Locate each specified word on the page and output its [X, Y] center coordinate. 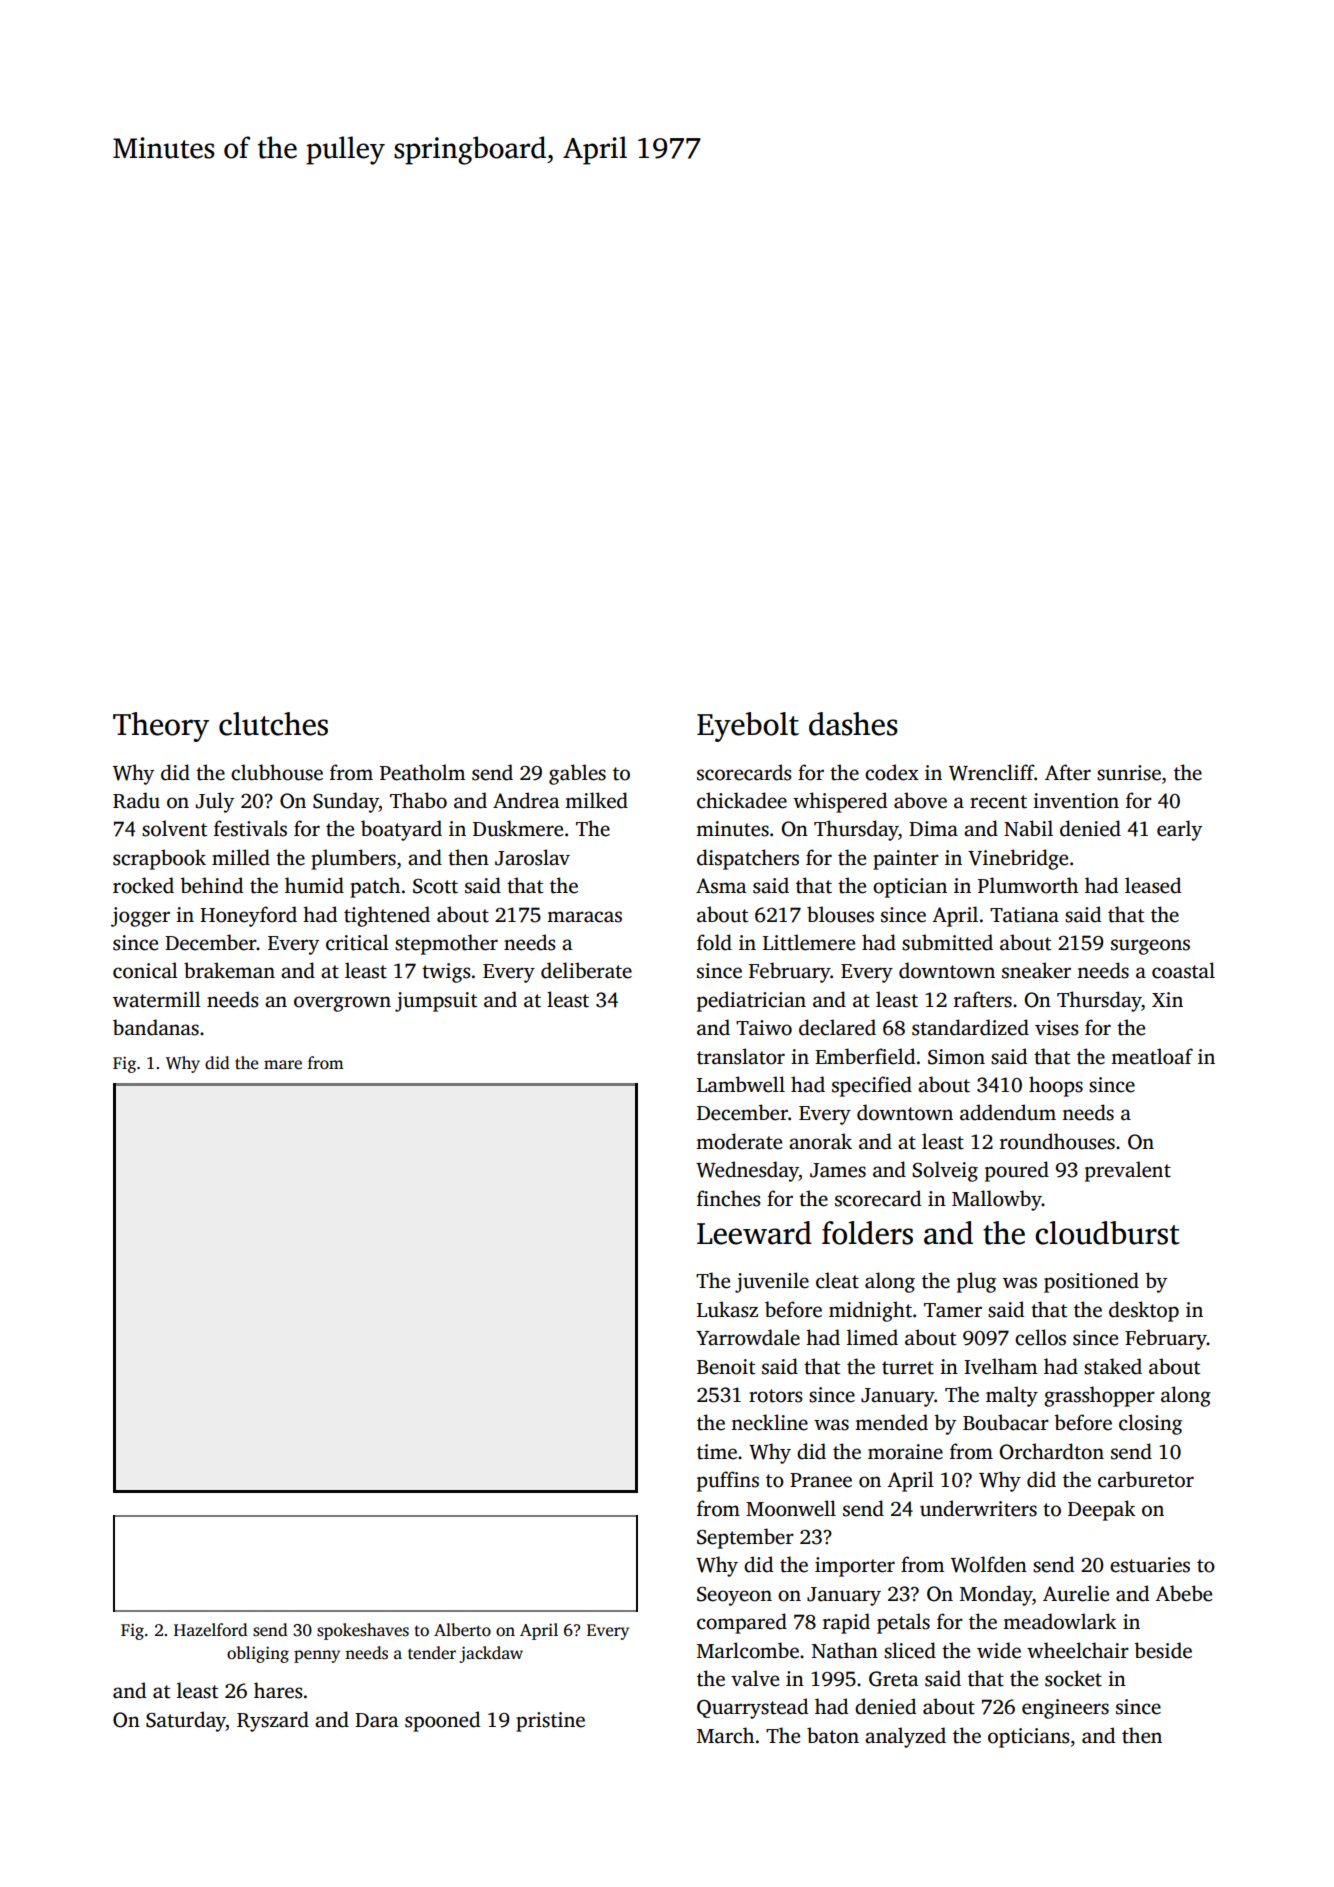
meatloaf [1152, 1056]
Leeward [754, 1233]
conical [145, 970]
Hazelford [211, 1630]
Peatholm [422, 772]
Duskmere [518, 828]
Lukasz [727, 1309]
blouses [840, 914]
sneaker [1036, 970]
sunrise [1129, 773]
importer [855, 1567]
